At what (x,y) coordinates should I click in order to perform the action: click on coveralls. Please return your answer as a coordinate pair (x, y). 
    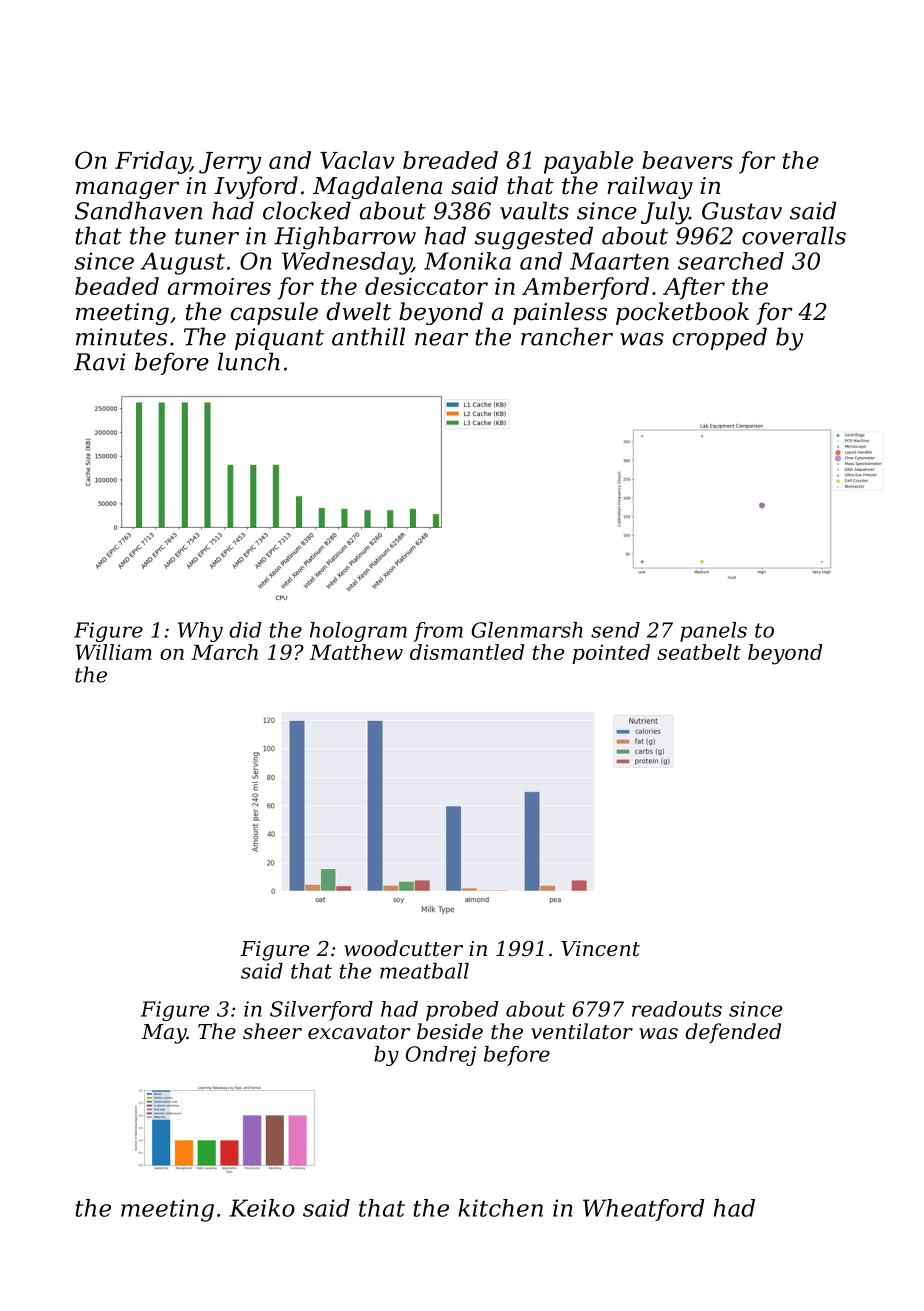
    Looking at the image, I should click on (794, 235).
